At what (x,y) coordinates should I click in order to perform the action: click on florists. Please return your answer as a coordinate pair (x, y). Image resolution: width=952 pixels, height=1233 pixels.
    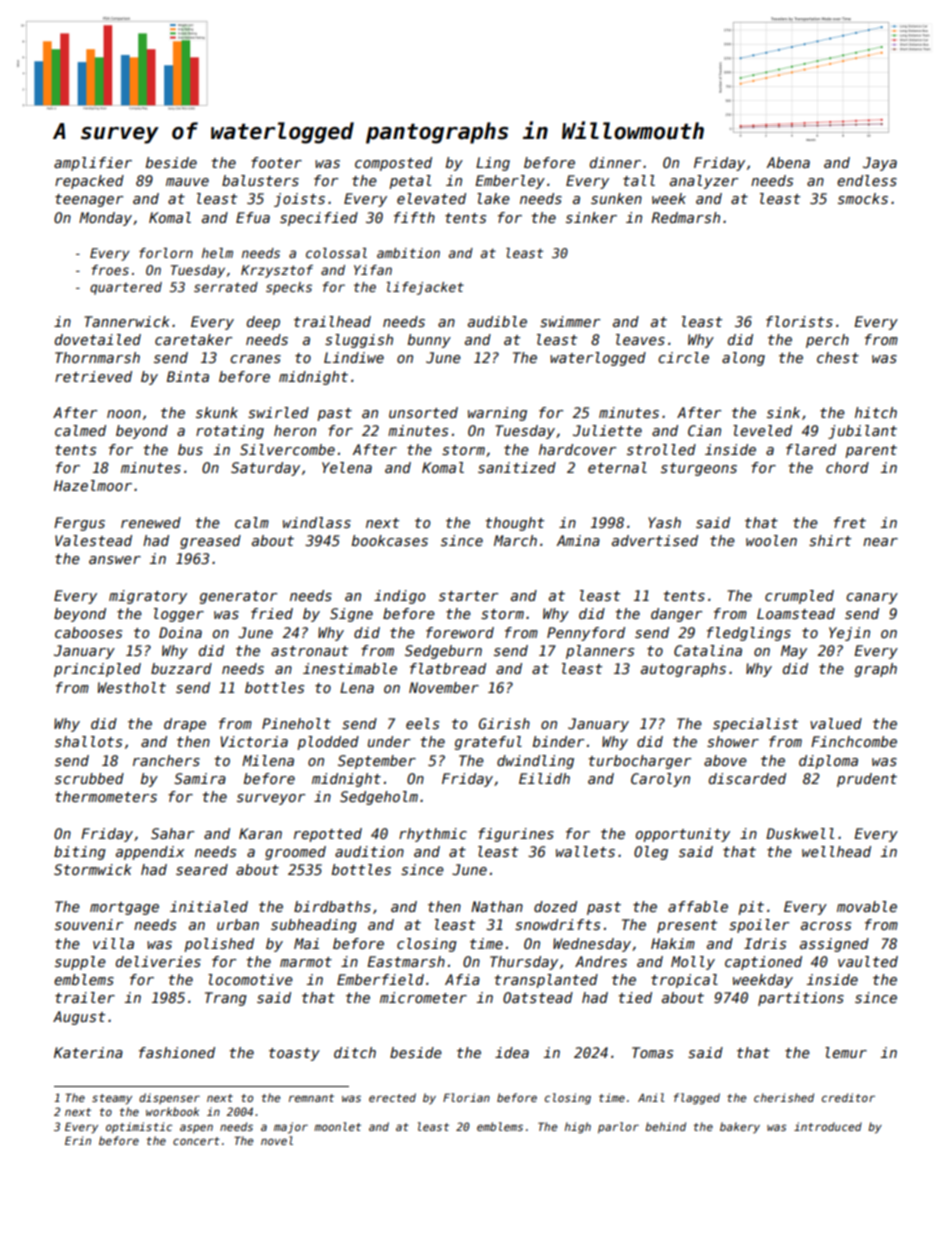
    Looking at the image, I should click on (799, 321).
